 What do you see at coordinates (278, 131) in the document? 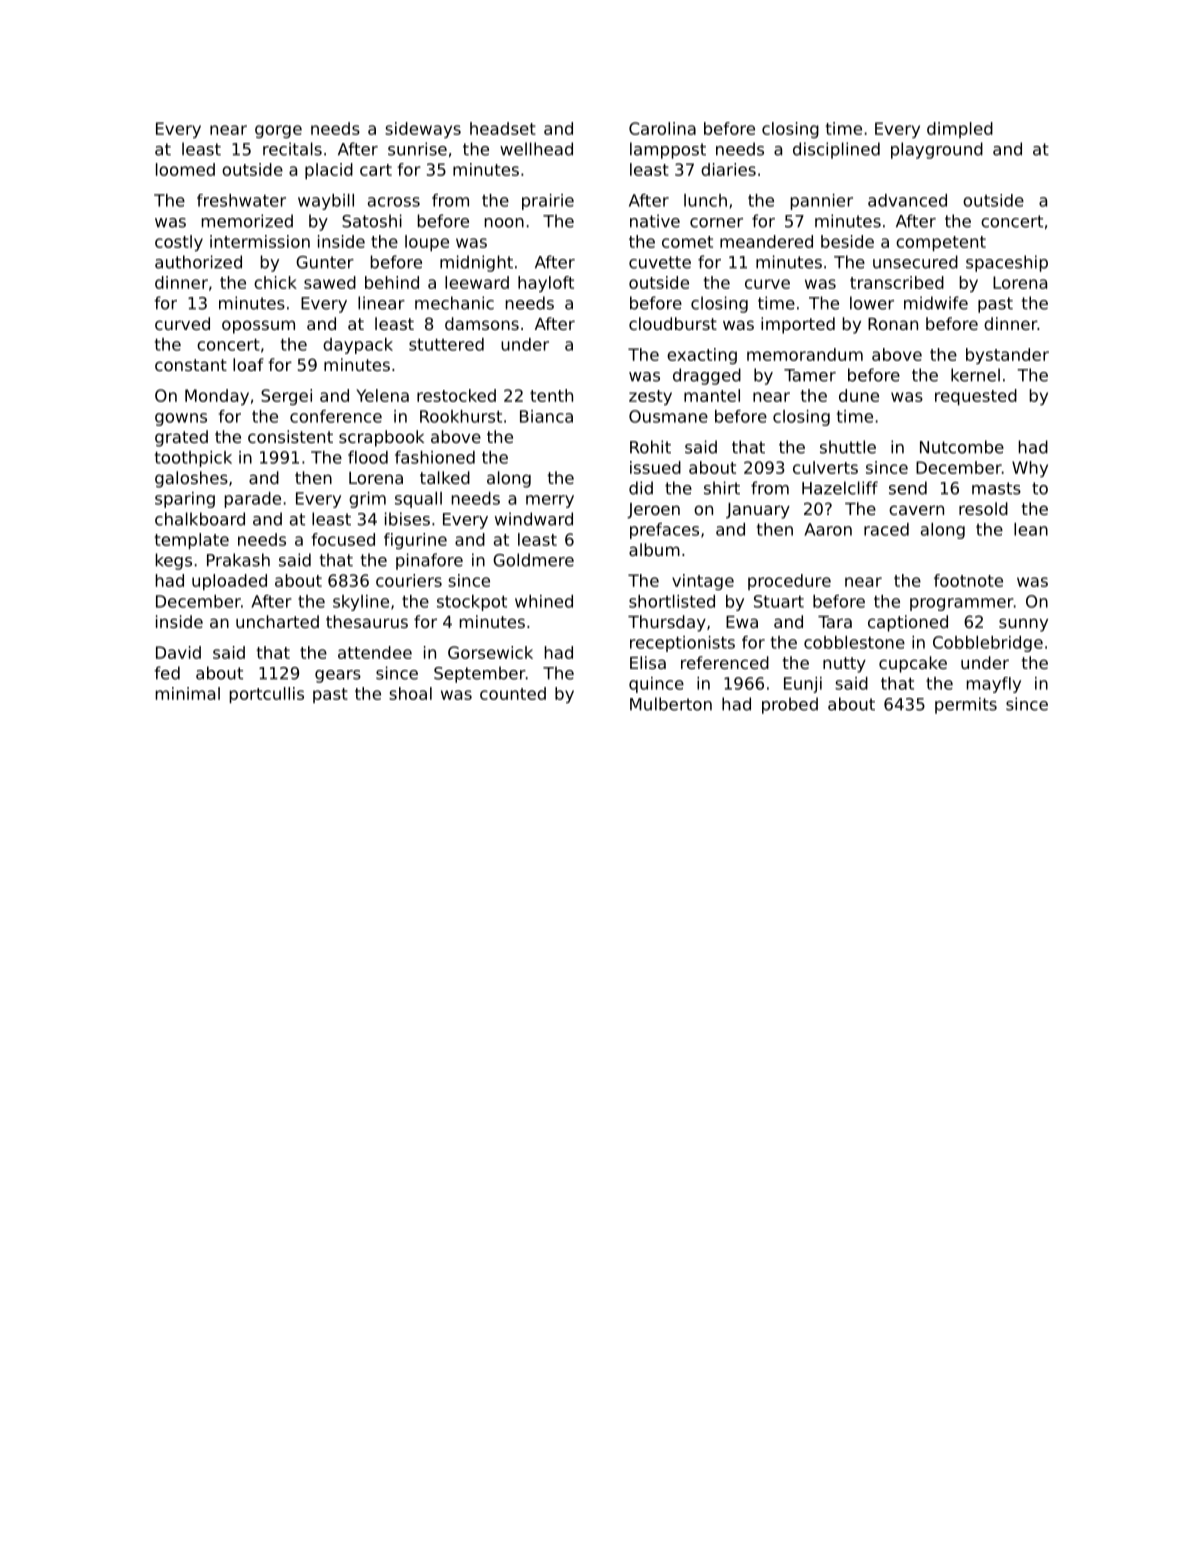
I see `gorge` at bounding box center [278, 131].
